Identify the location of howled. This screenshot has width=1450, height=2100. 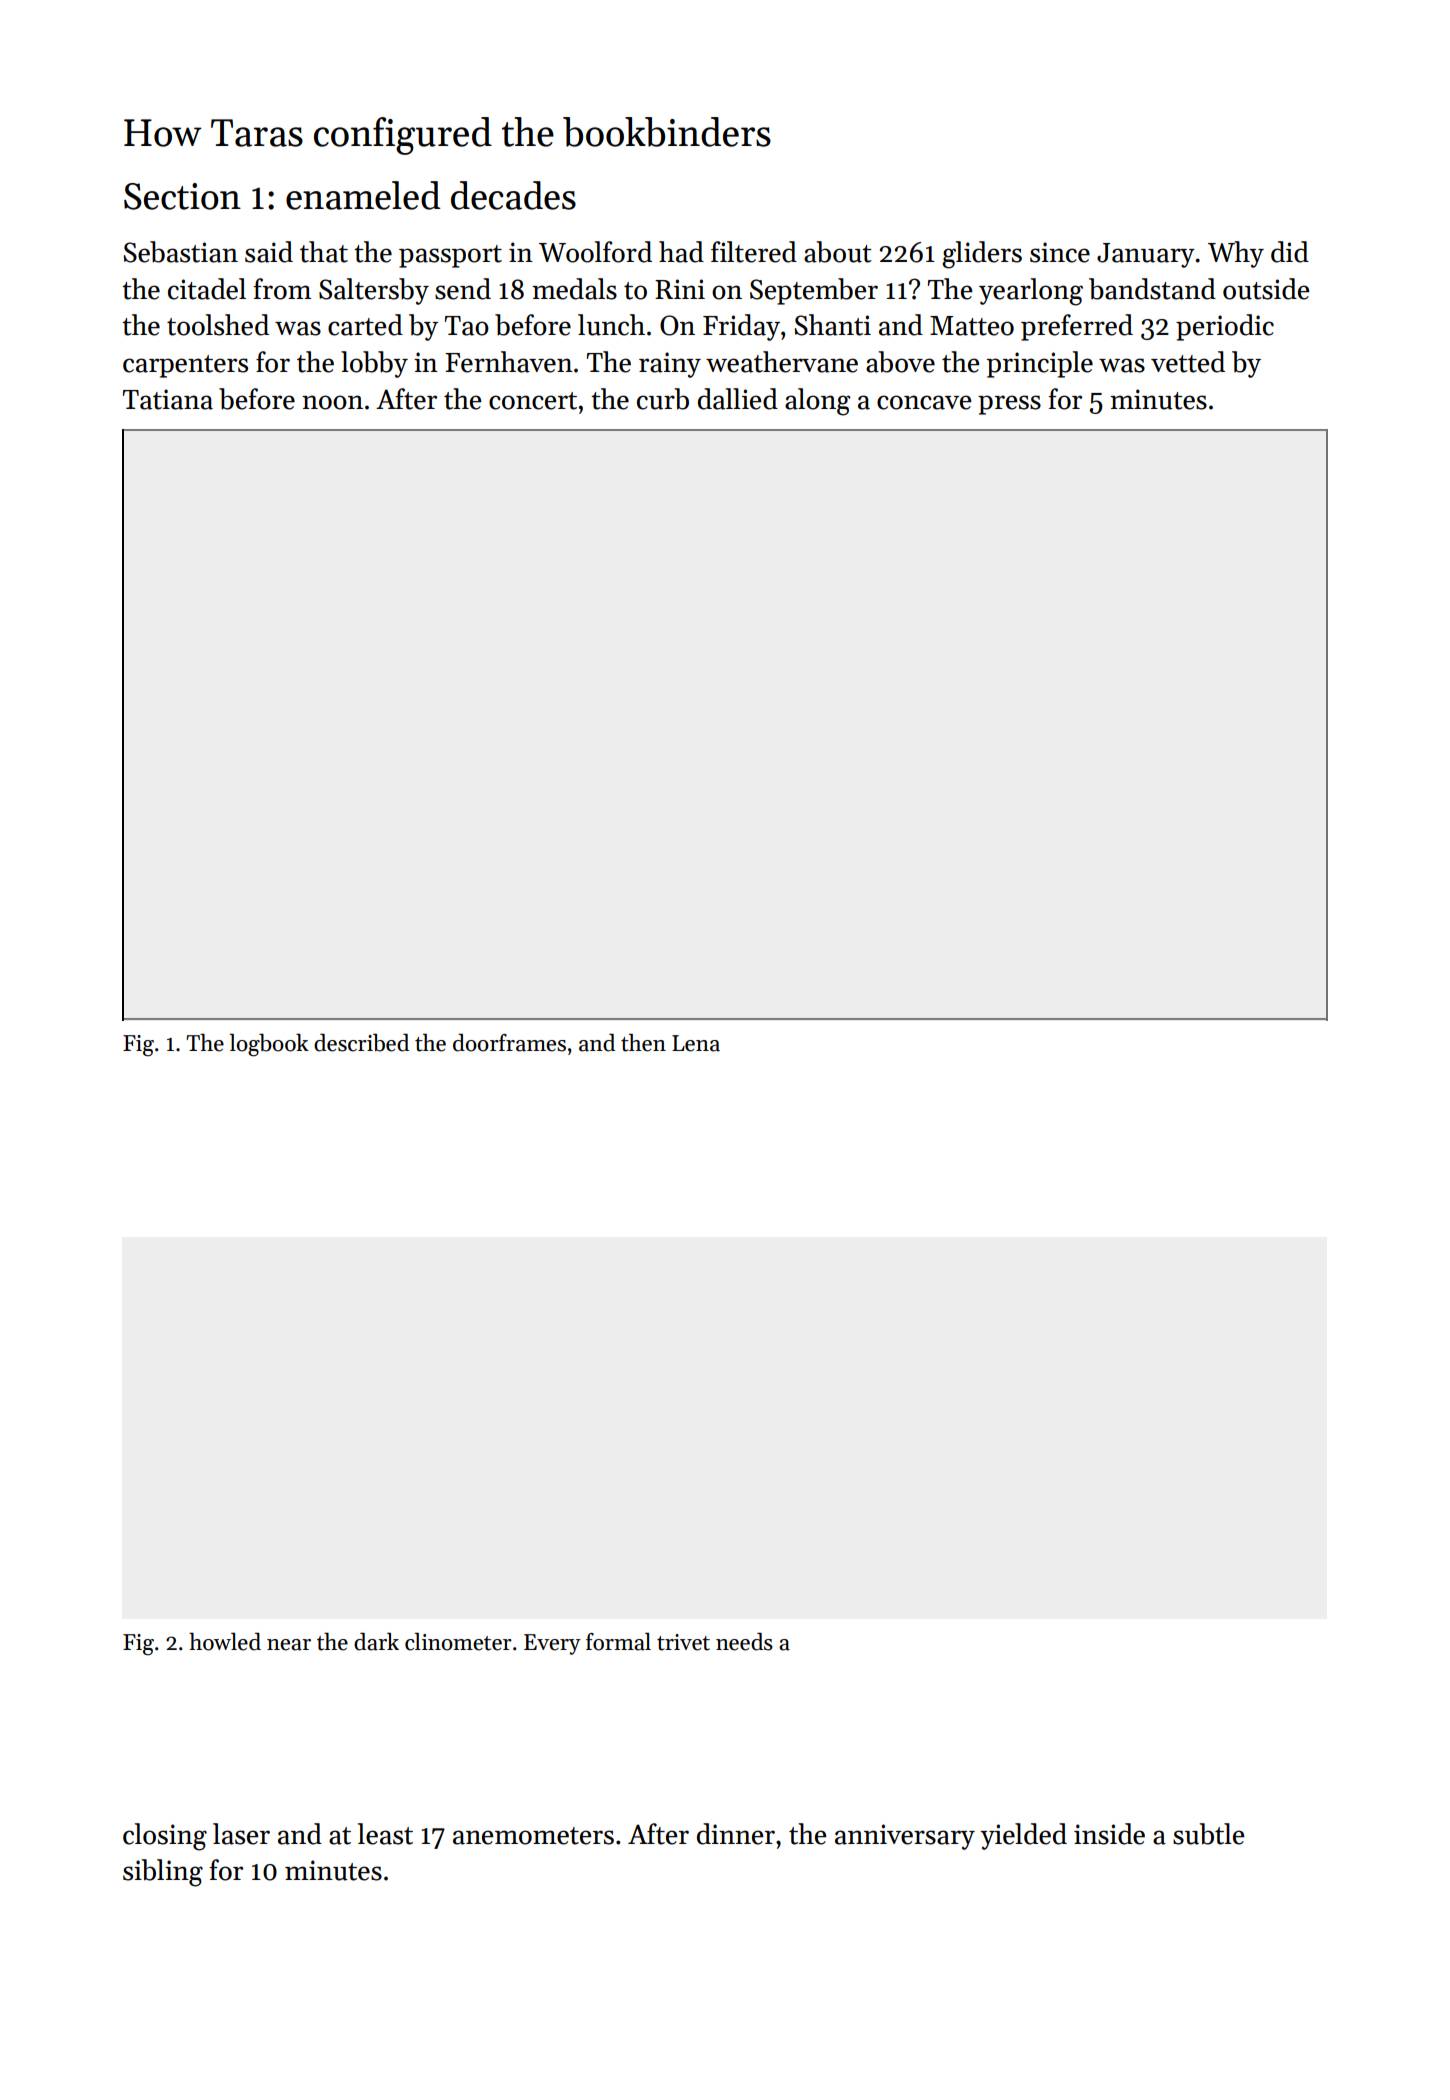
(225, 1642).
